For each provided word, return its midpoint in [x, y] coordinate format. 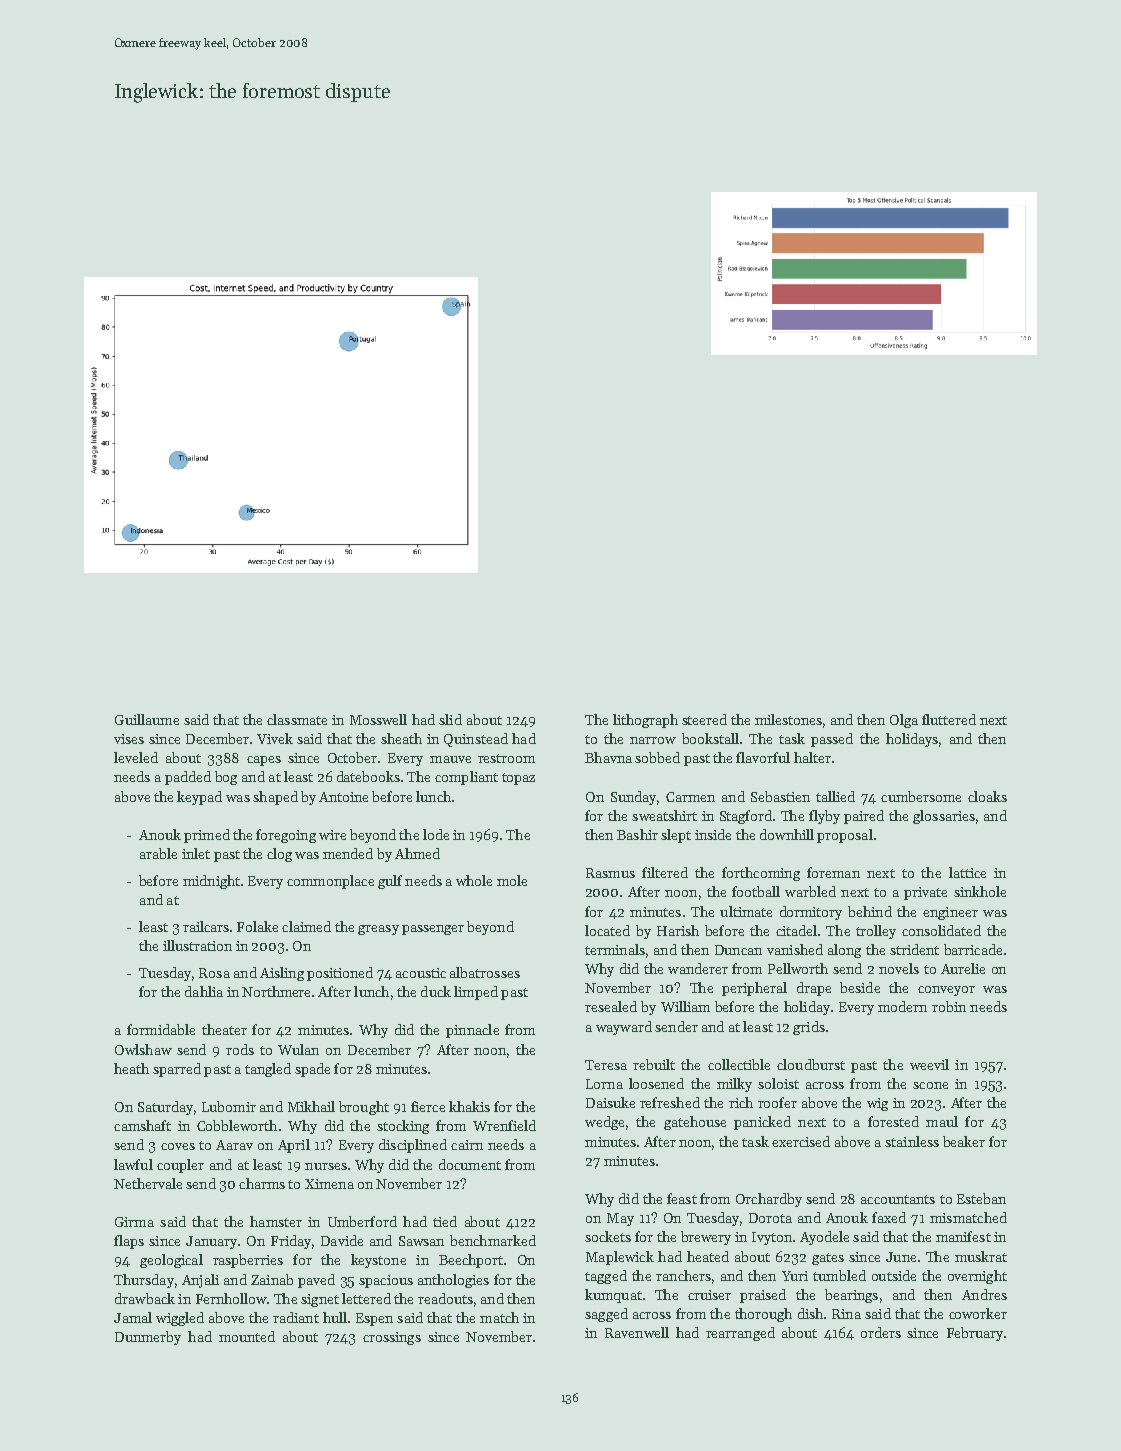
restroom [506, 758]
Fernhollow [231, 1298]
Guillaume [147, 719]
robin [949, 1006]
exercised [801, 1141]
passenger [433, 930]
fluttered [949, 719]
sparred [177, 1070]
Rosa [214, 973]
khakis [469, 1106]
